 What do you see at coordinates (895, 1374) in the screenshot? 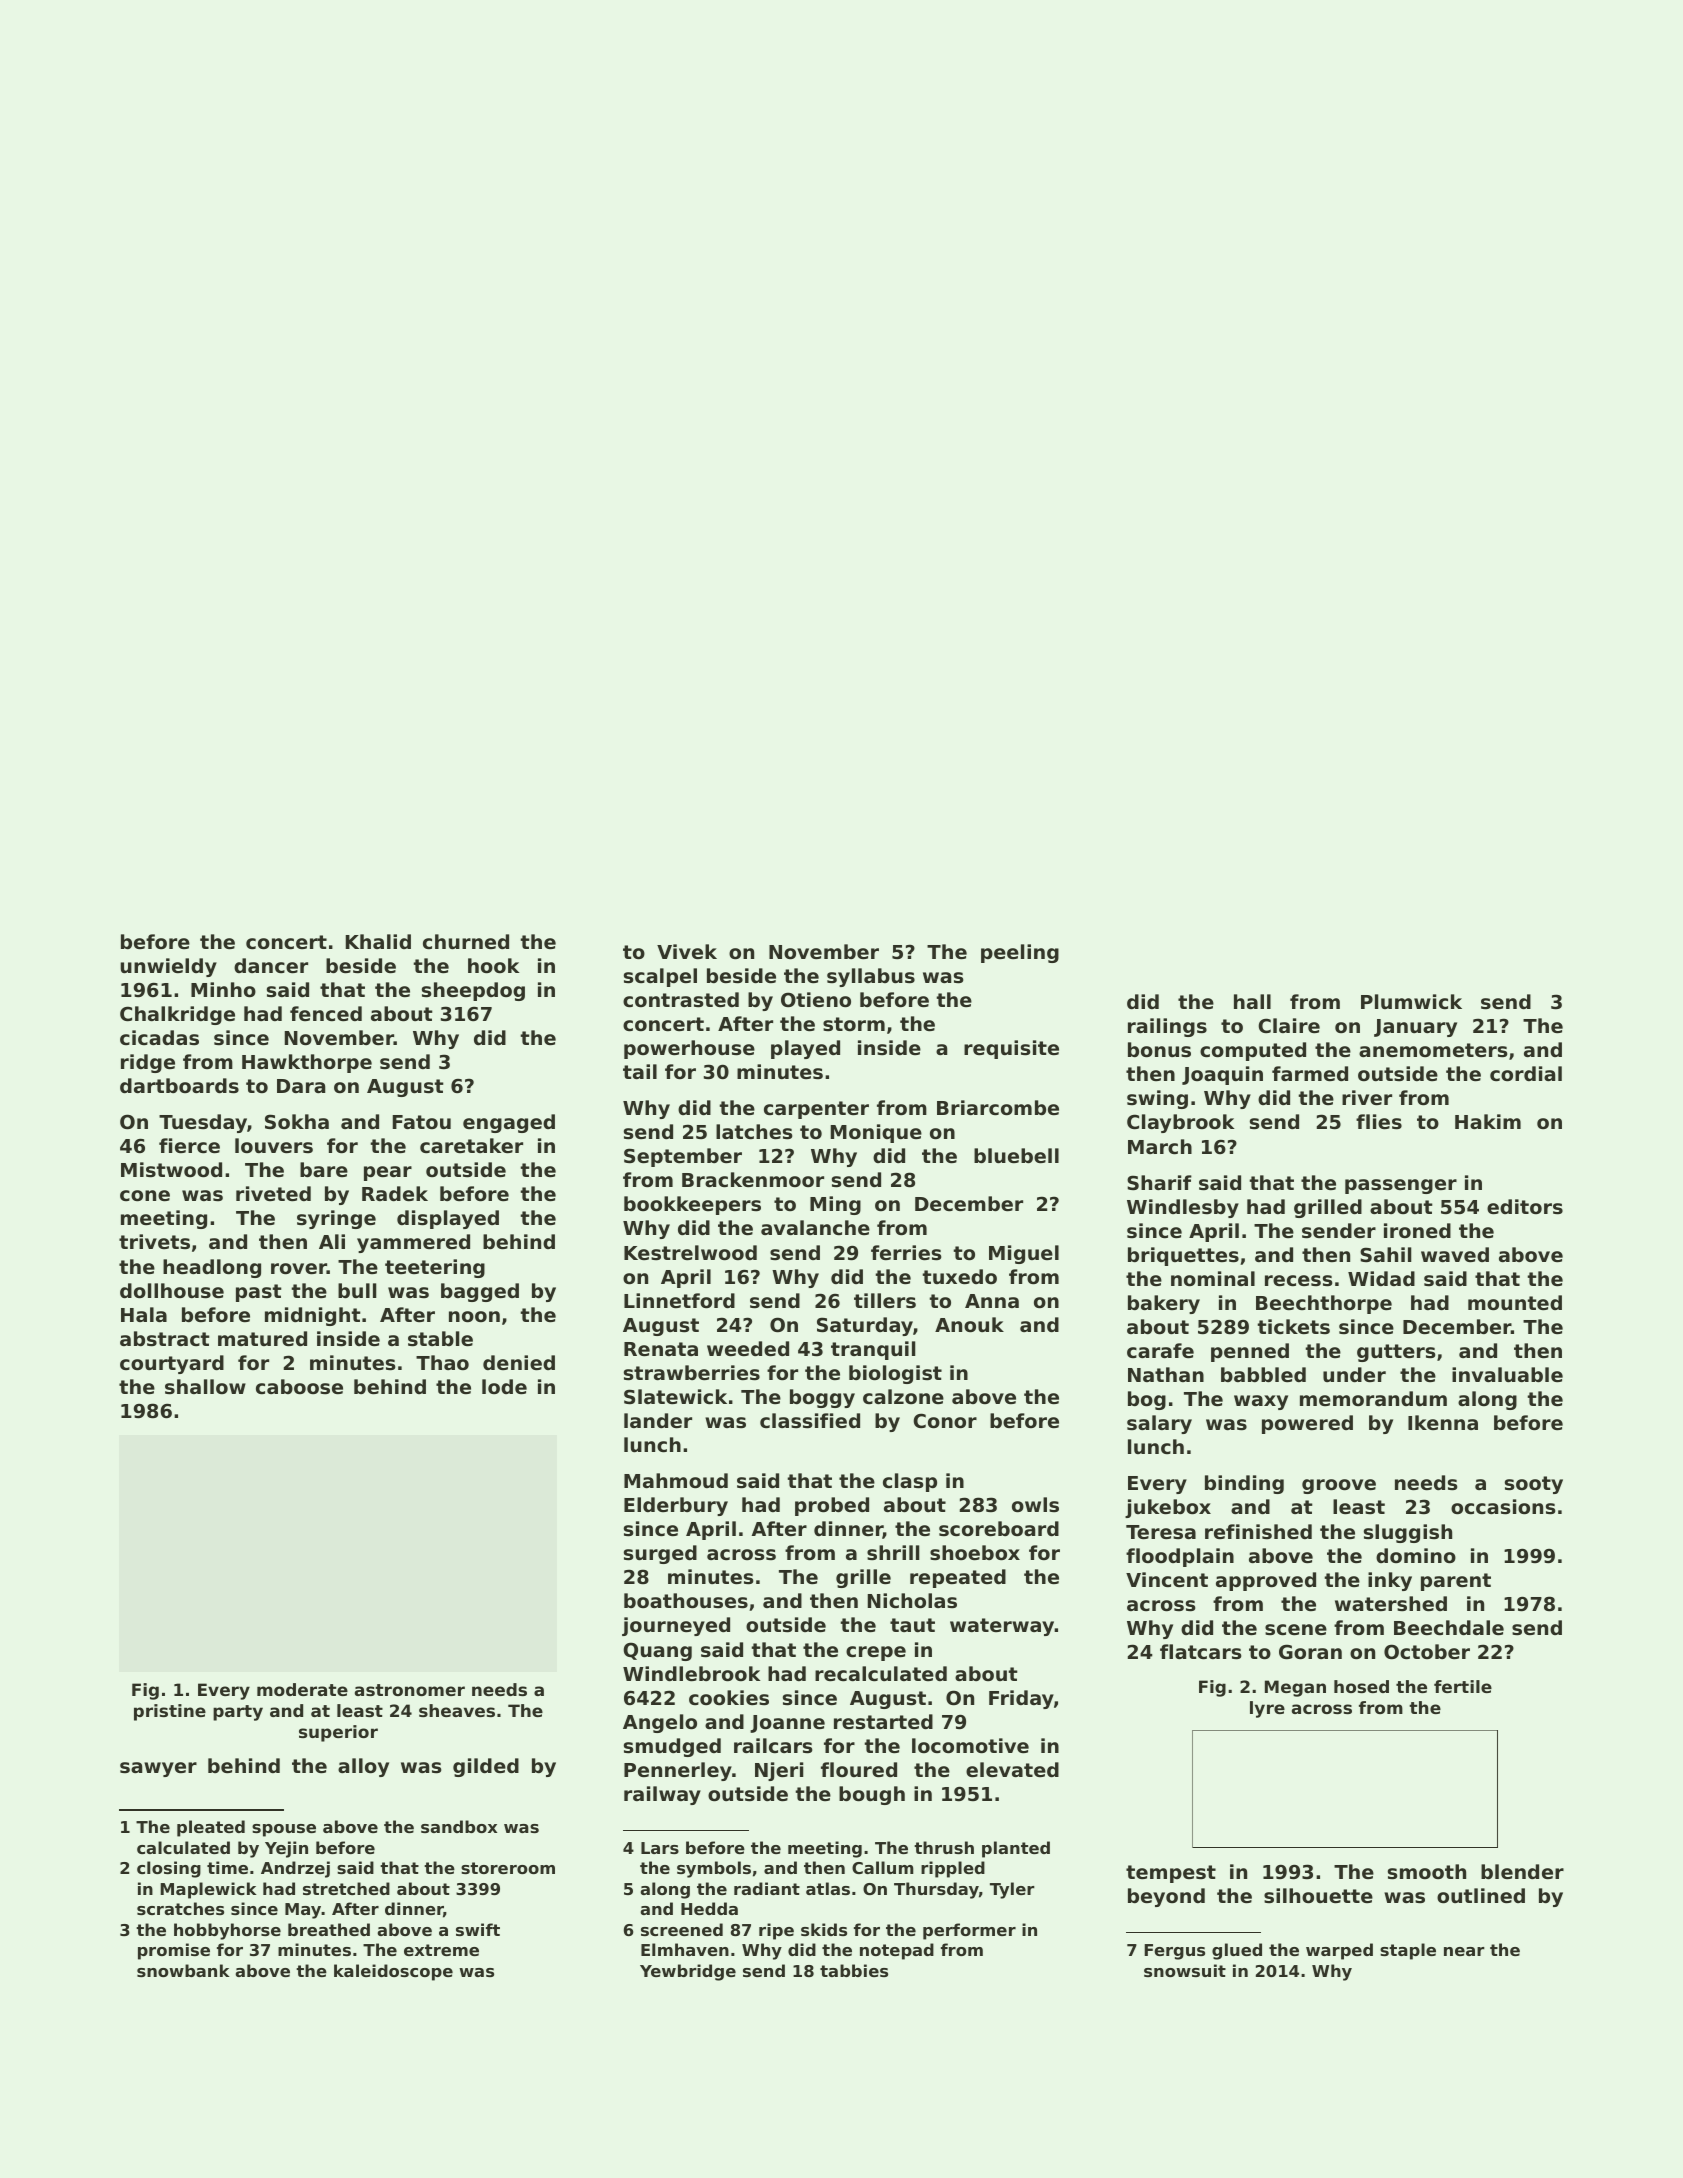
I see `biologist` at bounding box center [895, 1374].
